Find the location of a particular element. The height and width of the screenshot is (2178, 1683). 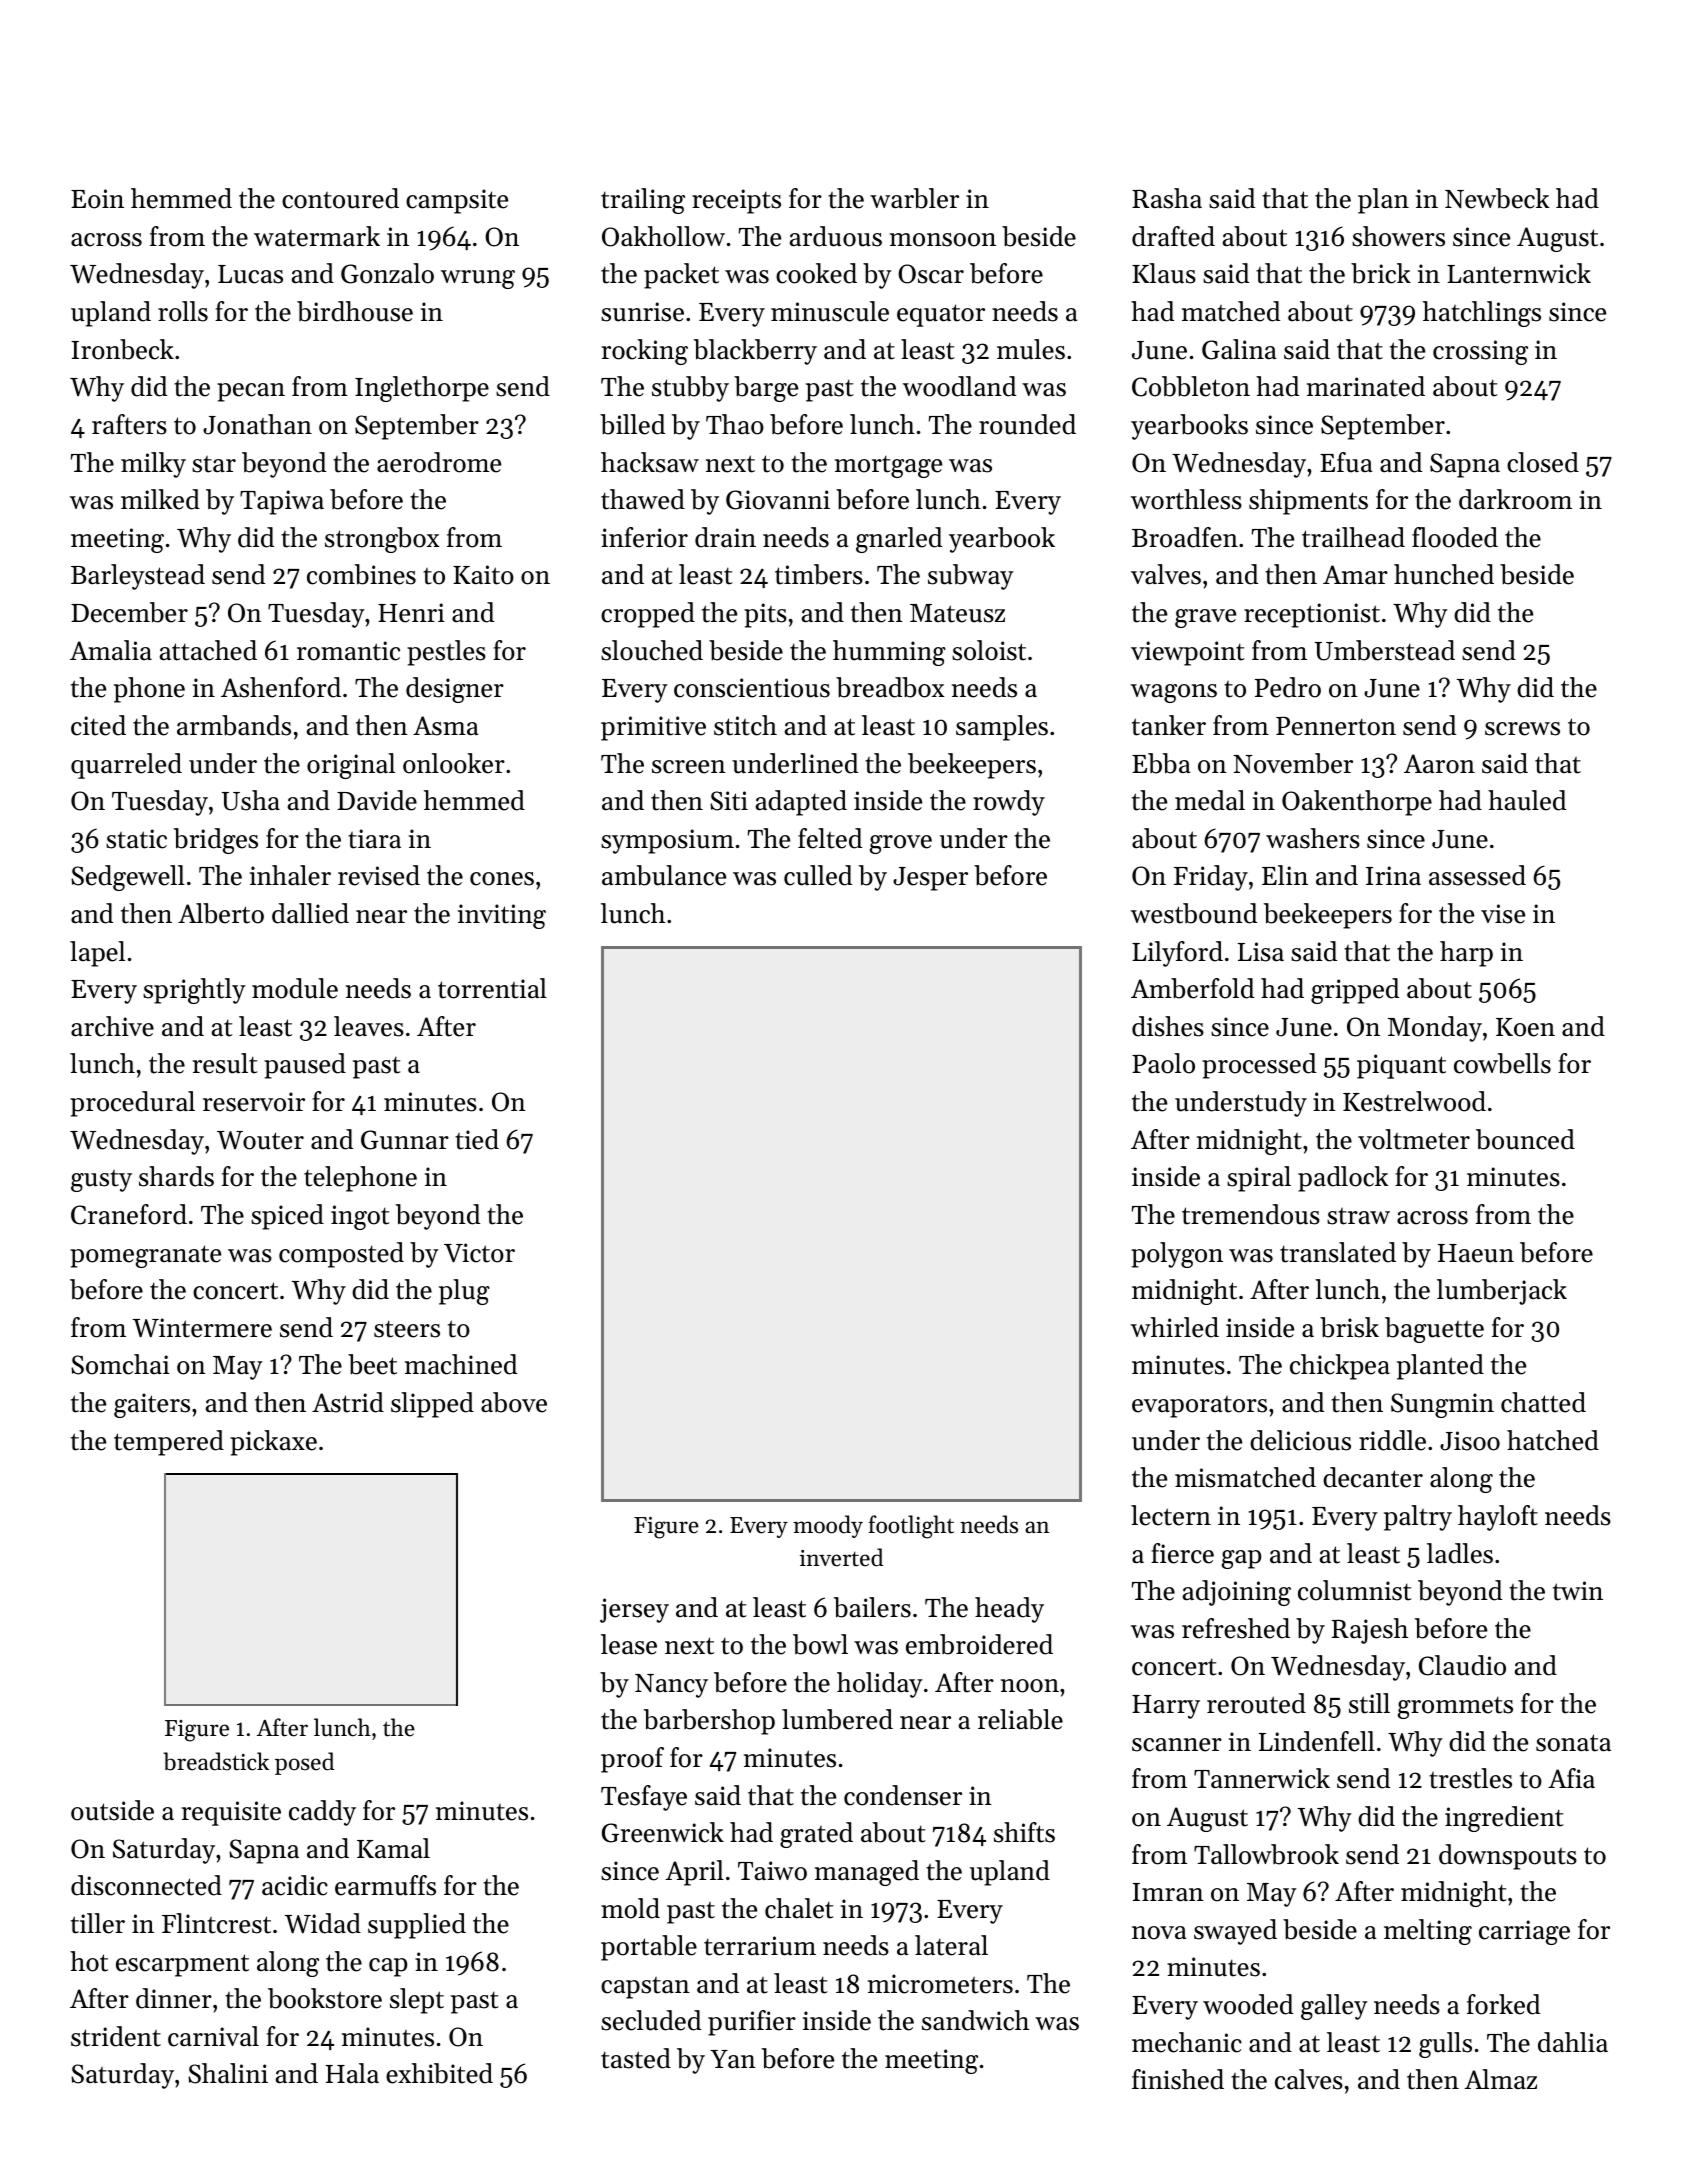

Newbeck is located at coordinates (1497, 198).
